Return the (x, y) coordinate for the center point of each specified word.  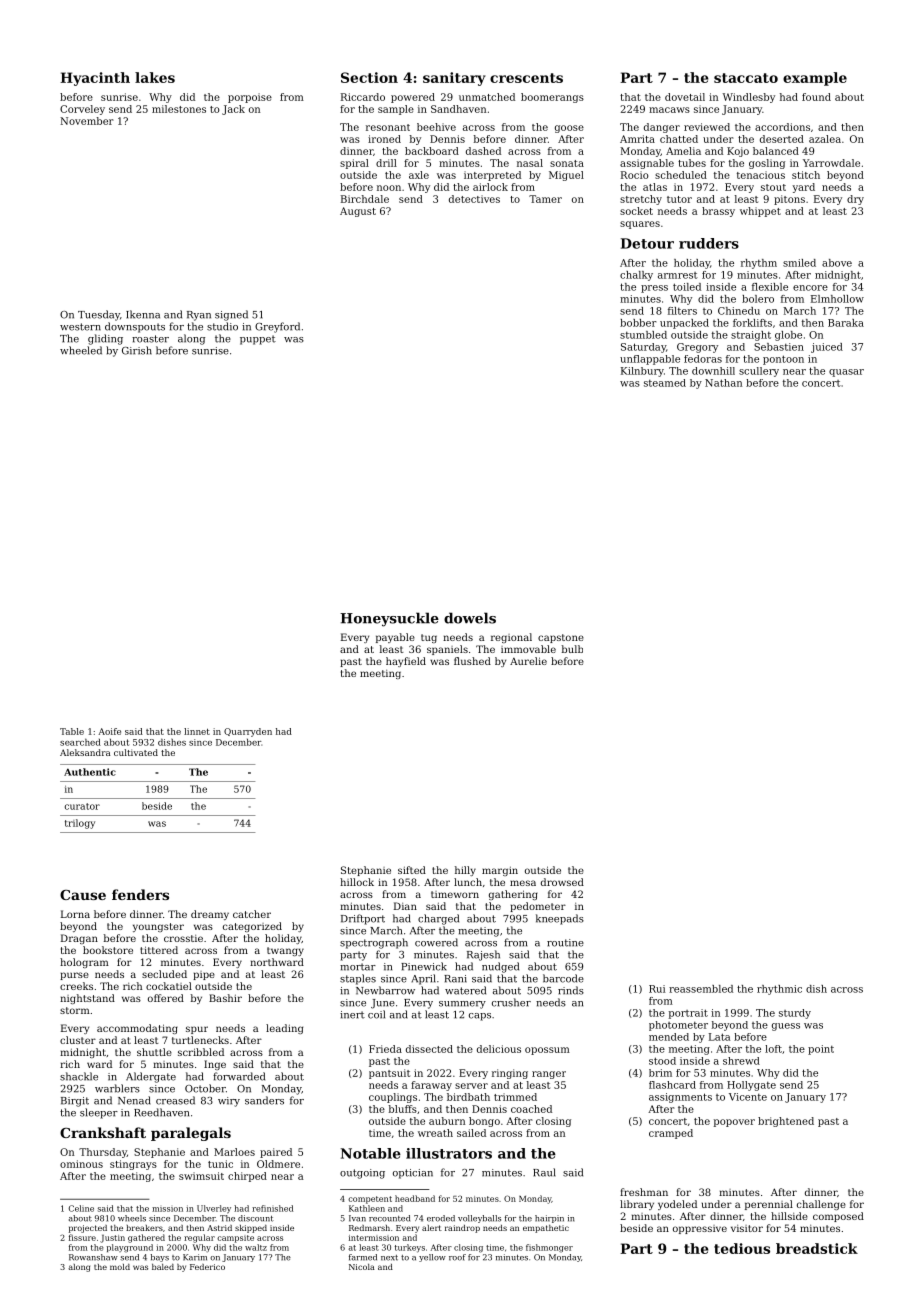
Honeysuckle (389, 619)
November (87, 121)
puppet (258, 340)
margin (500, 871)
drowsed (562, 882)
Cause (83, 895)
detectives (474, 199)
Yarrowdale (831, 163)
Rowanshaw (93, 1257)
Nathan (723, 383)
